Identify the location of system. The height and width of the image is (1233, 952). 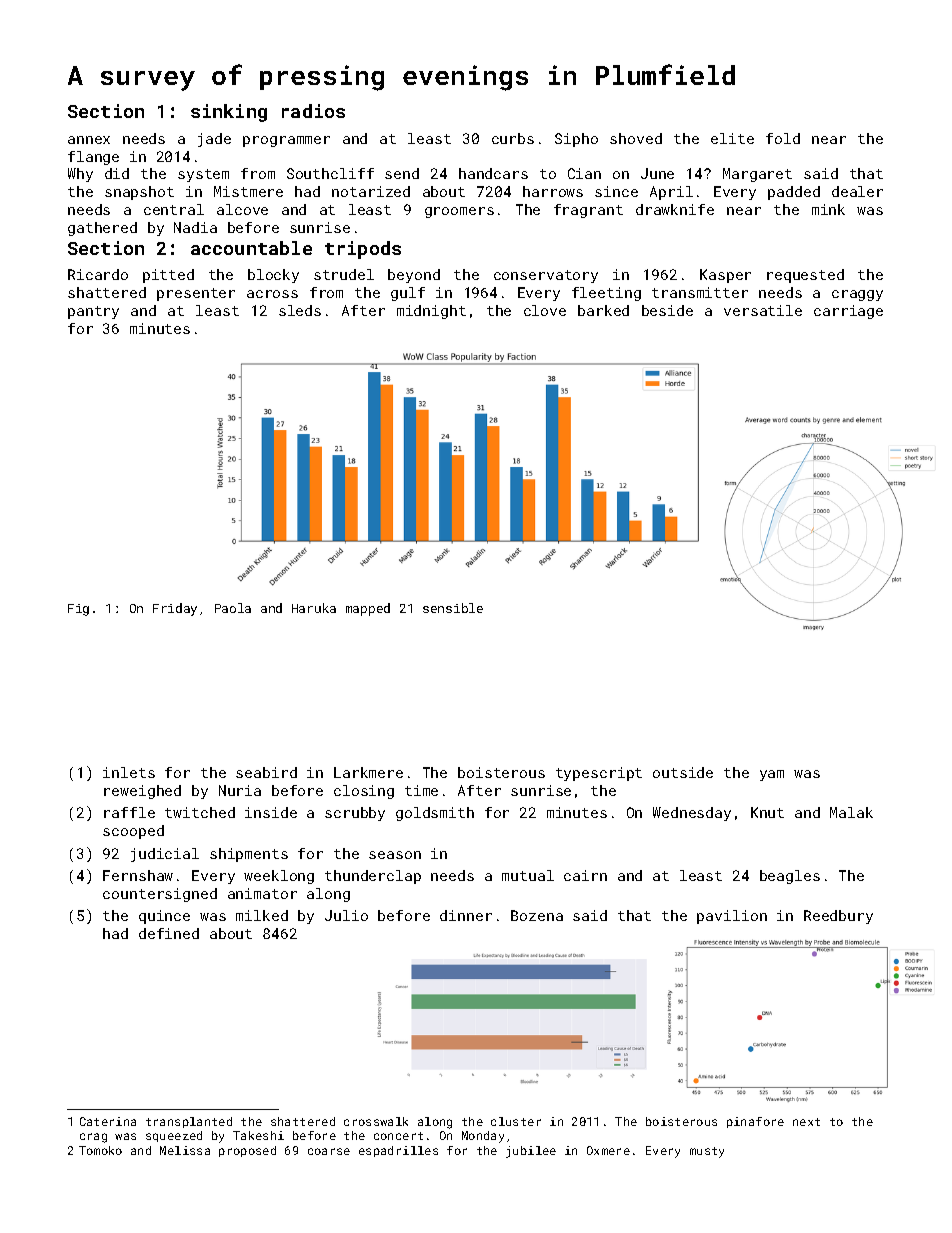
(203, 175).
